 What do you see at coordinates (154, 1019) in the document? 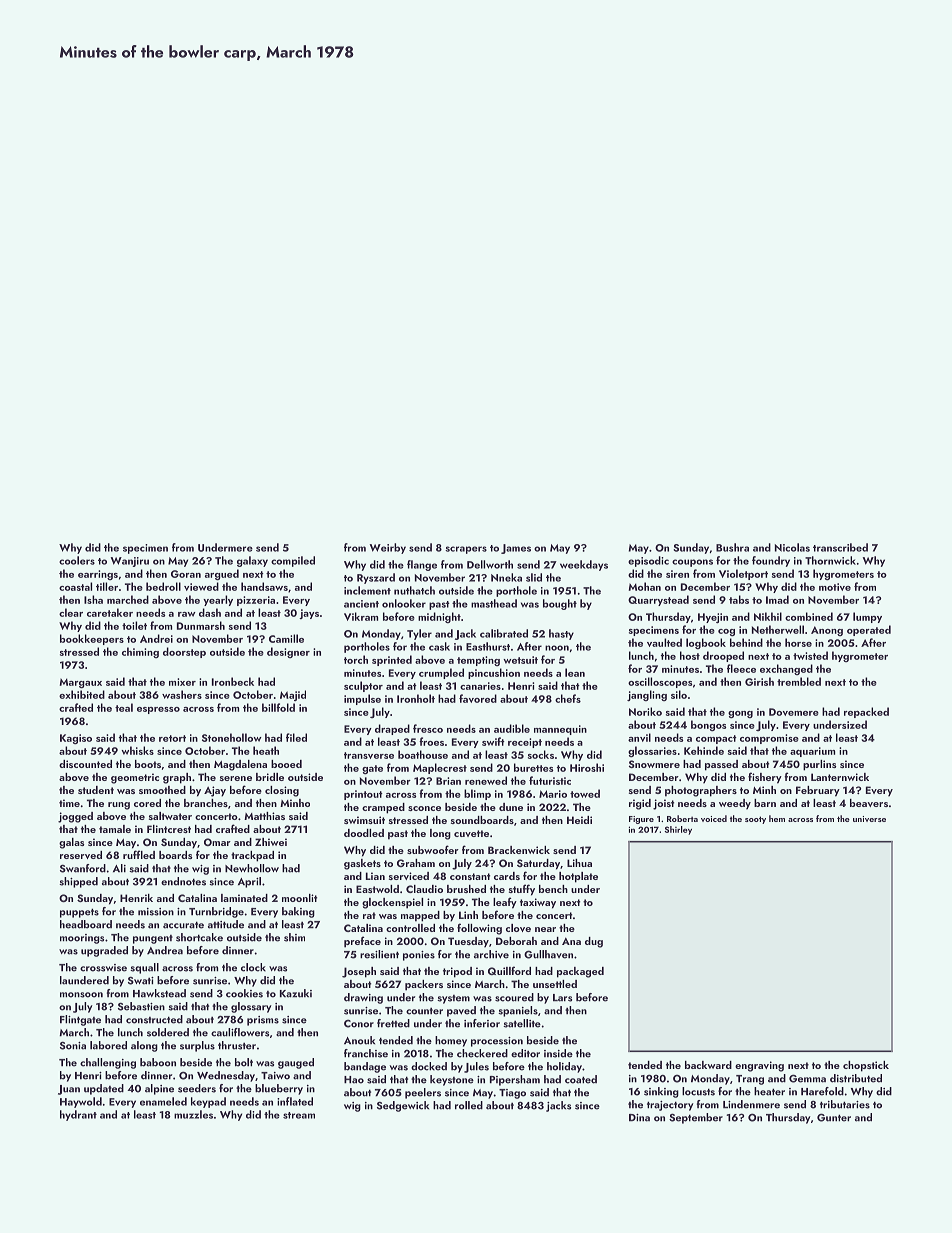
I see `constructed` at bounding box center [154, 1019].
